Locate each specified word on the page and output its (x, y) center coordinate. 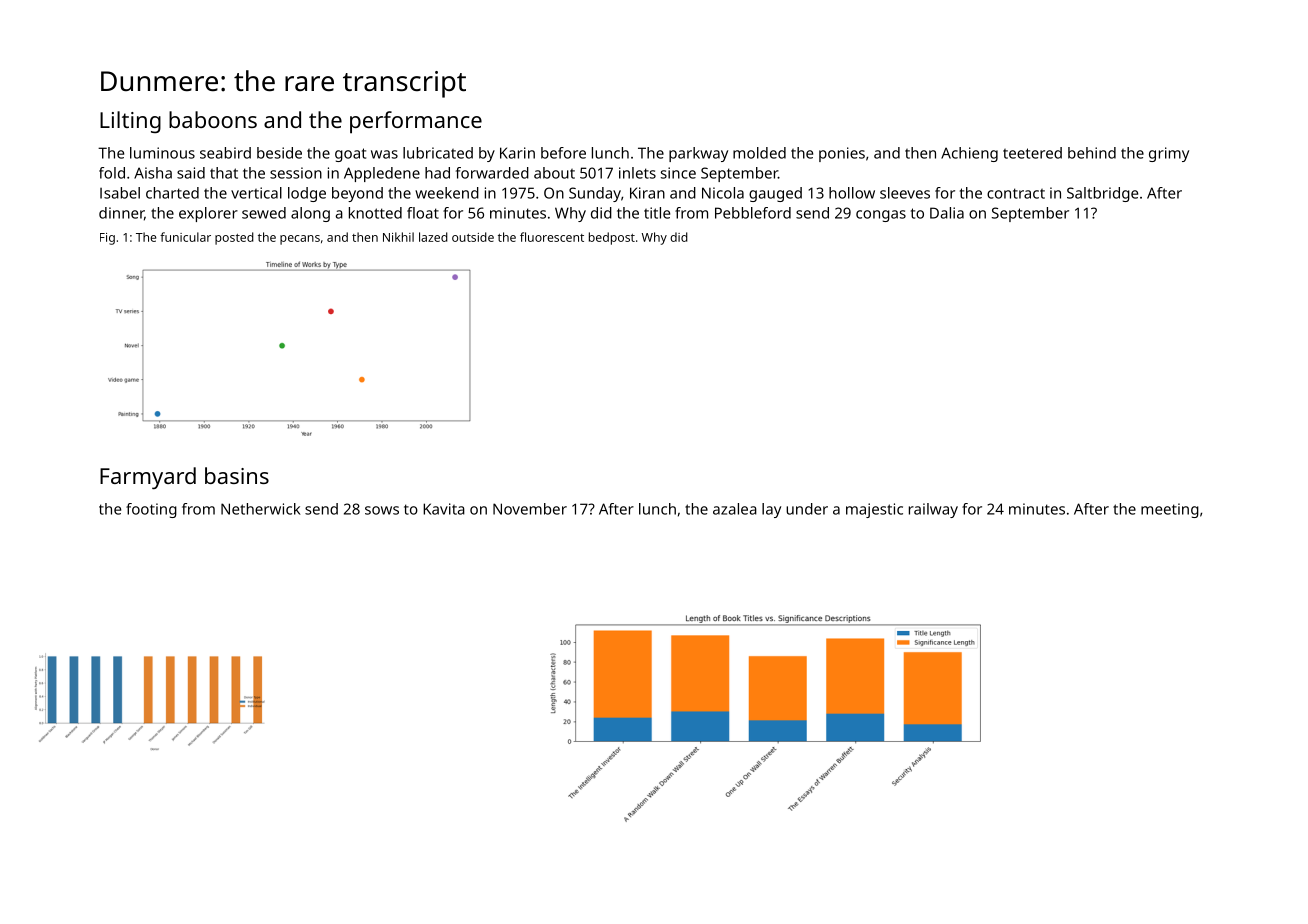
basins (237, 475)
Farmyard (148, 478)
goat (350, 155)
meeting (1170, 510)
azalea (735, 509)
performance (416, 122)
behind (1092, 153)
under (807, 509)
